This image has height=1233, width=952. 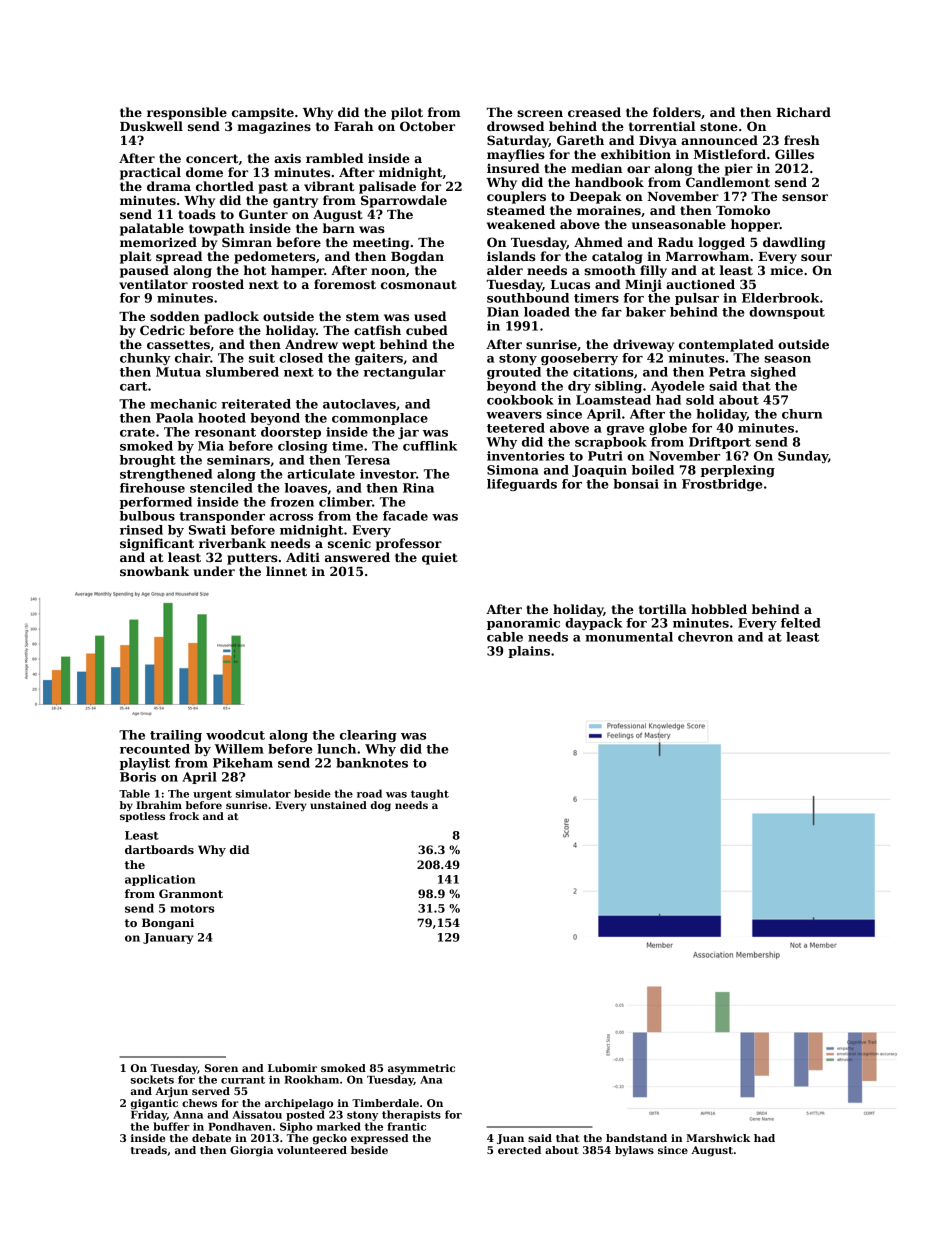 I want to click on Marshwick, so click(x=718, y=1138).
